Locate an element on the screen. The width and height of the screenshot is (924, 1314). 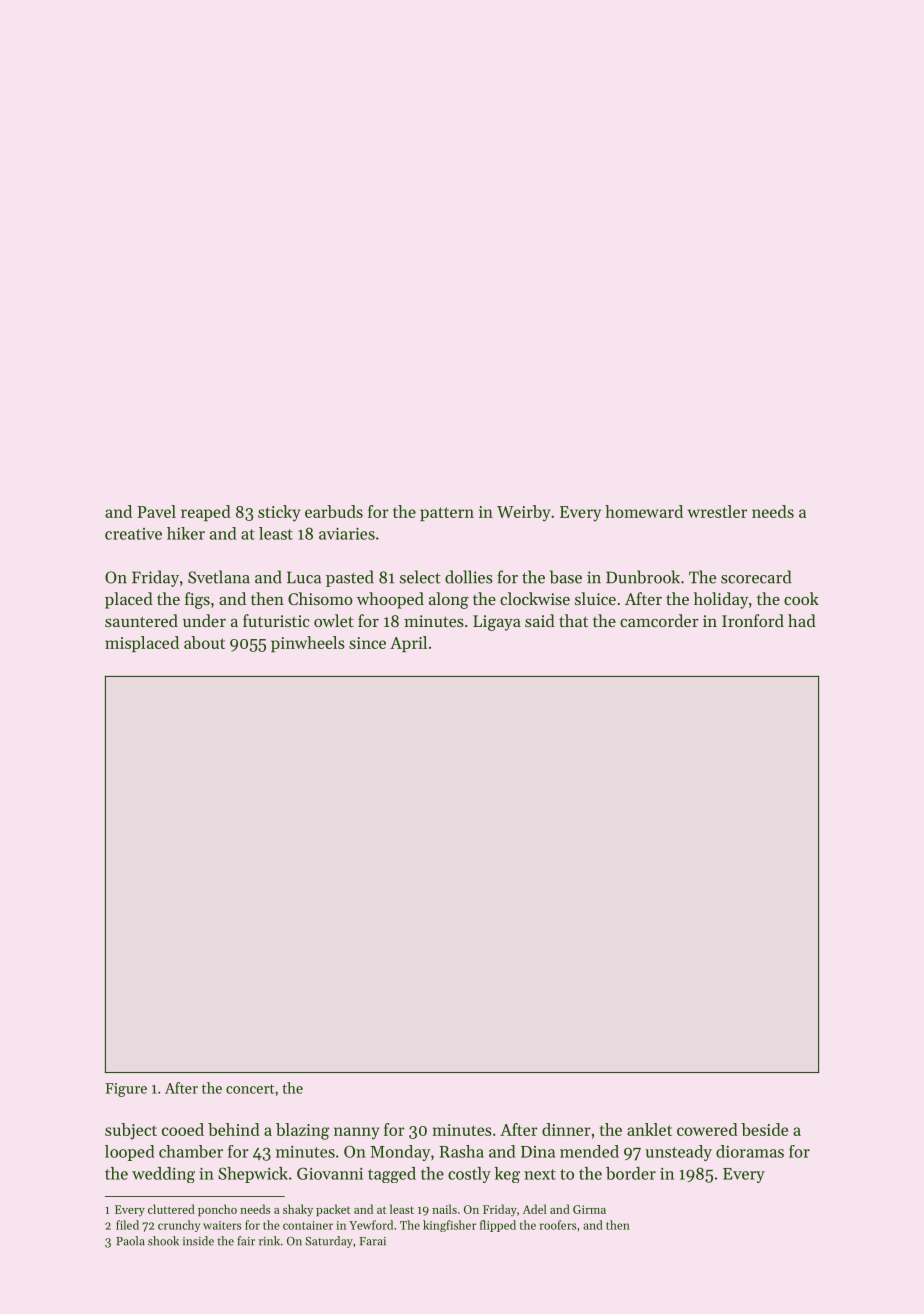
beside is located at coordinates (764, 1129).
